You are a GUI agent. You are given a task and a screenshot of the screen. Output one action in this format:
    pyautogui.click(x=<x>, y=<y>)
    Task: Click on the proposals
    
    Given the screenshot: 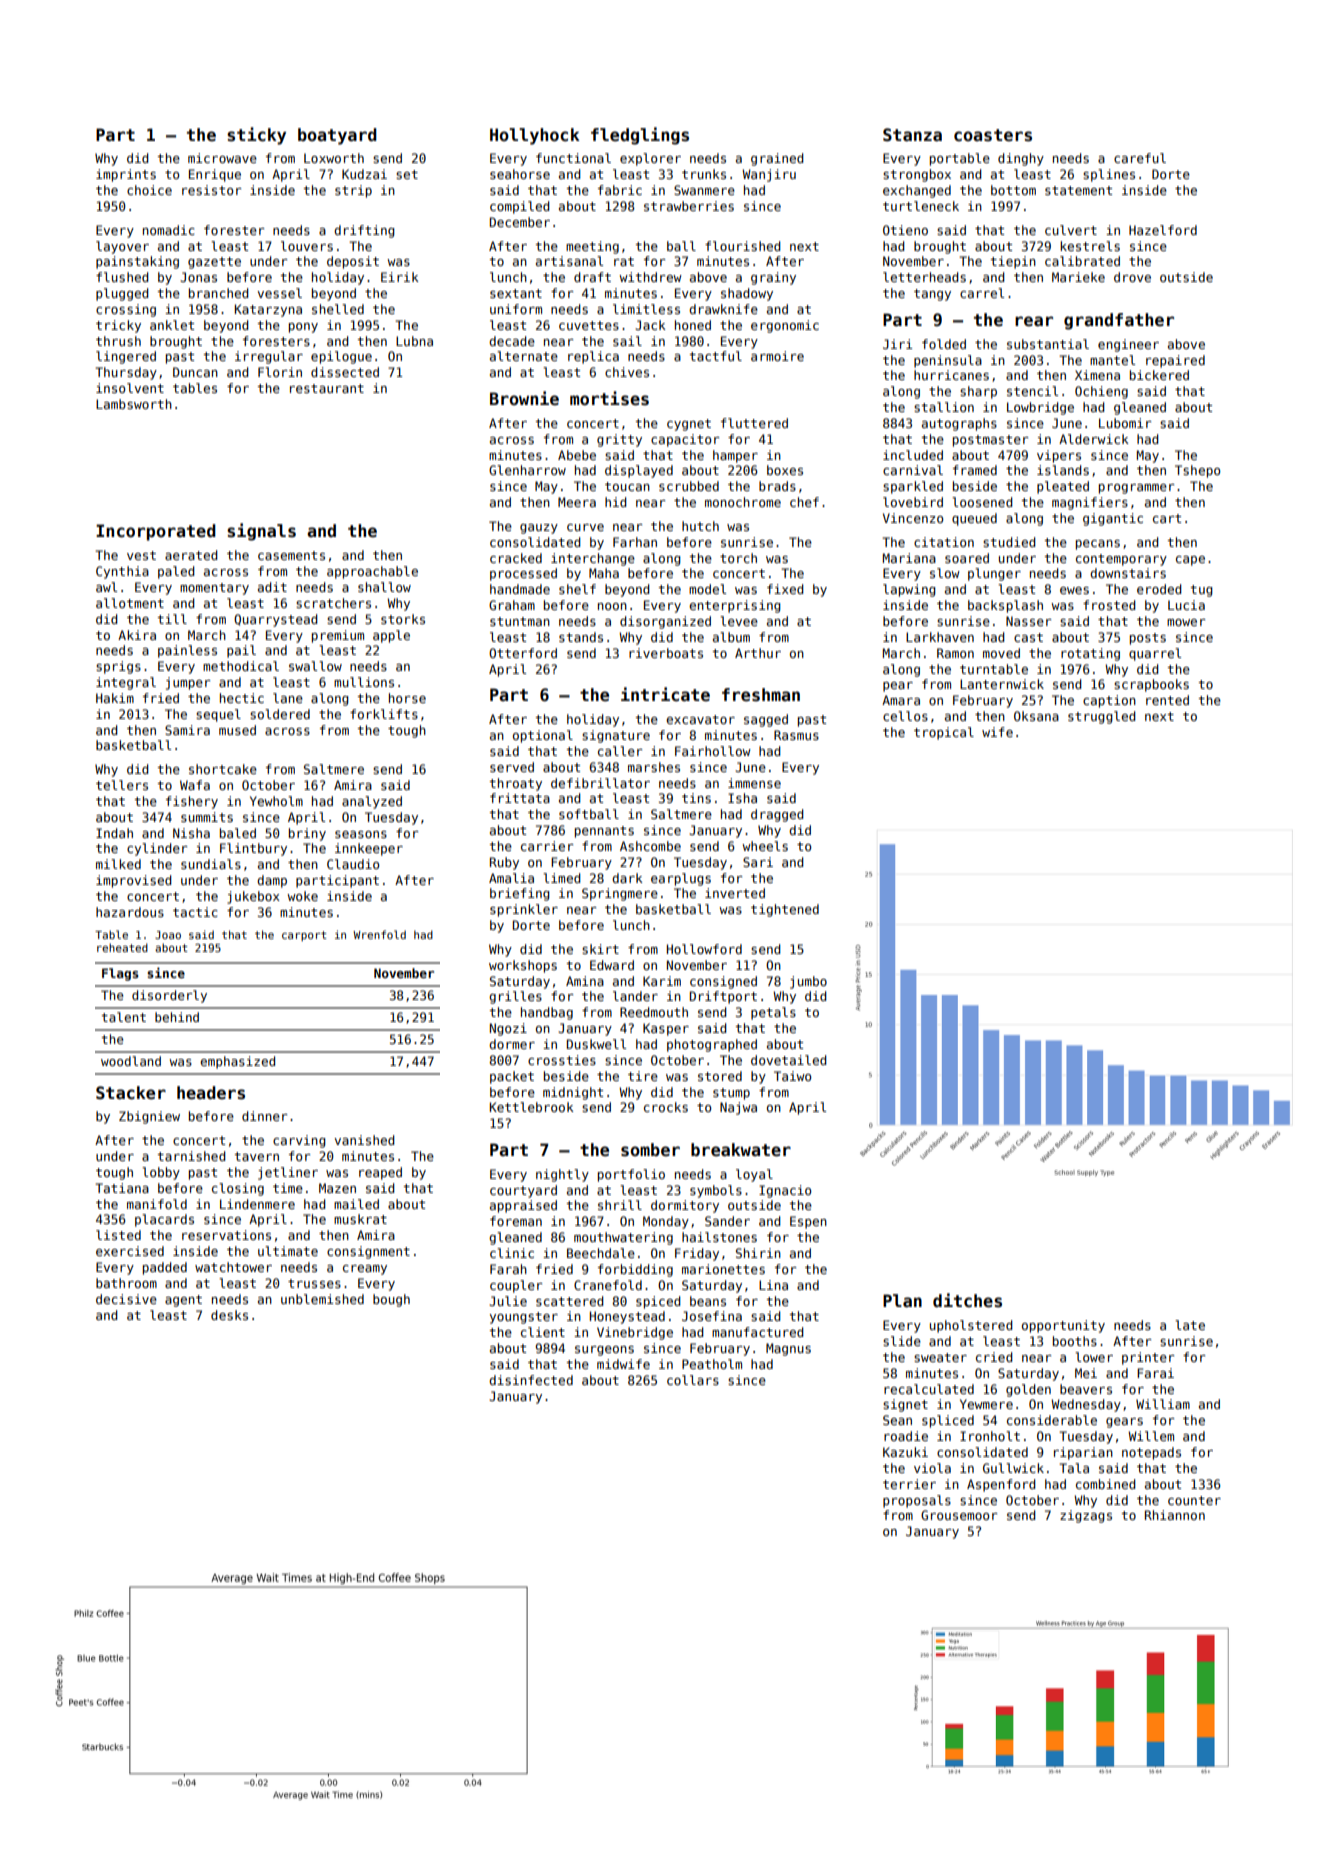 What is the action you would take?
    pyautogui.click(x=917, y=1501)
